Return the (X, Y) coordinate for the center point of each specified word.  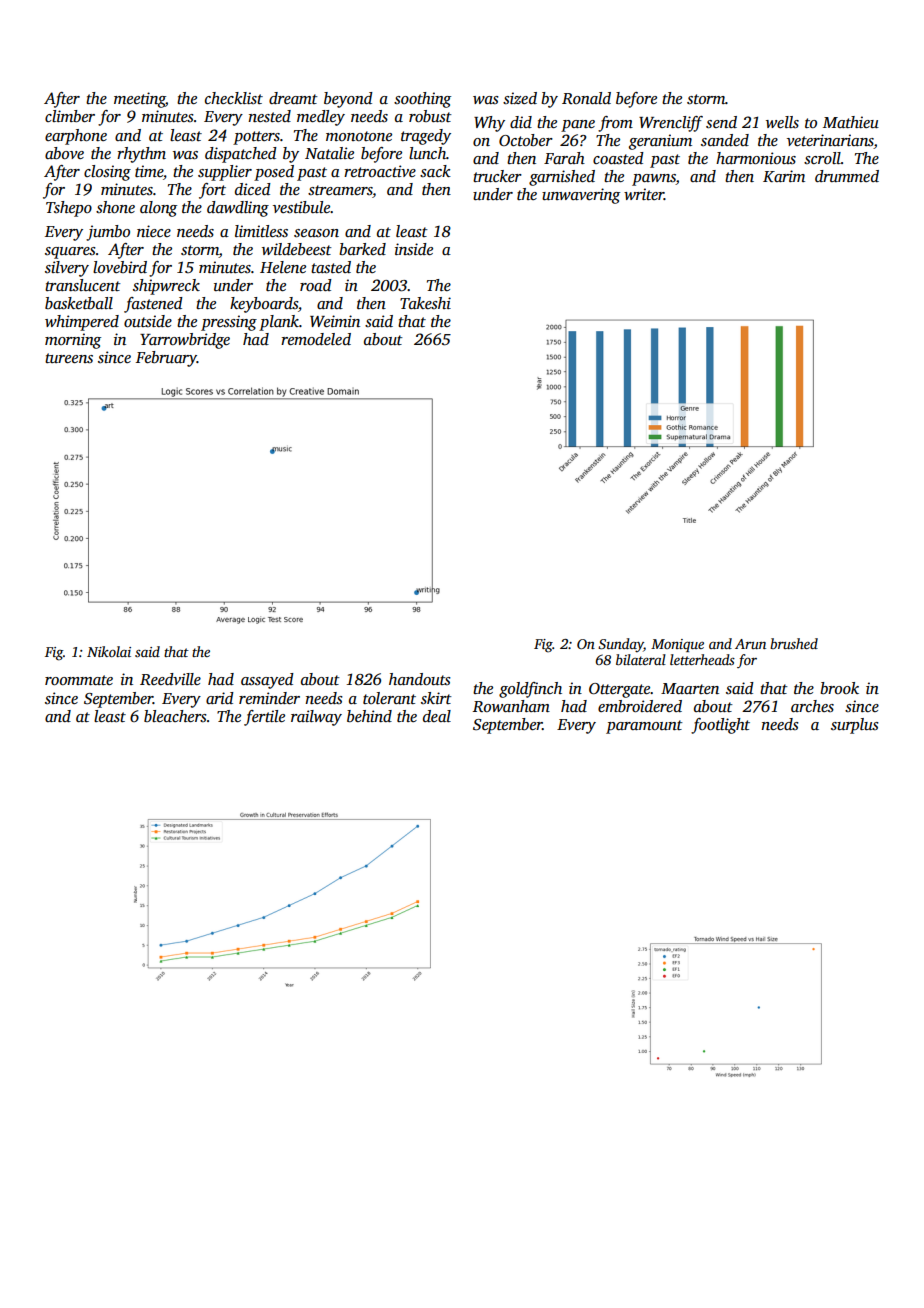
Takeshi (425, 303)
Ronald (586, 98)
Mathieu (851, 122)
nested (269, 116)
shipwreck (166, 287)
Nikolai (109, 651)
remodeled (316, 339)
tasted (331, 267)
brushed (794, 643)
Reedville (170, 679)
